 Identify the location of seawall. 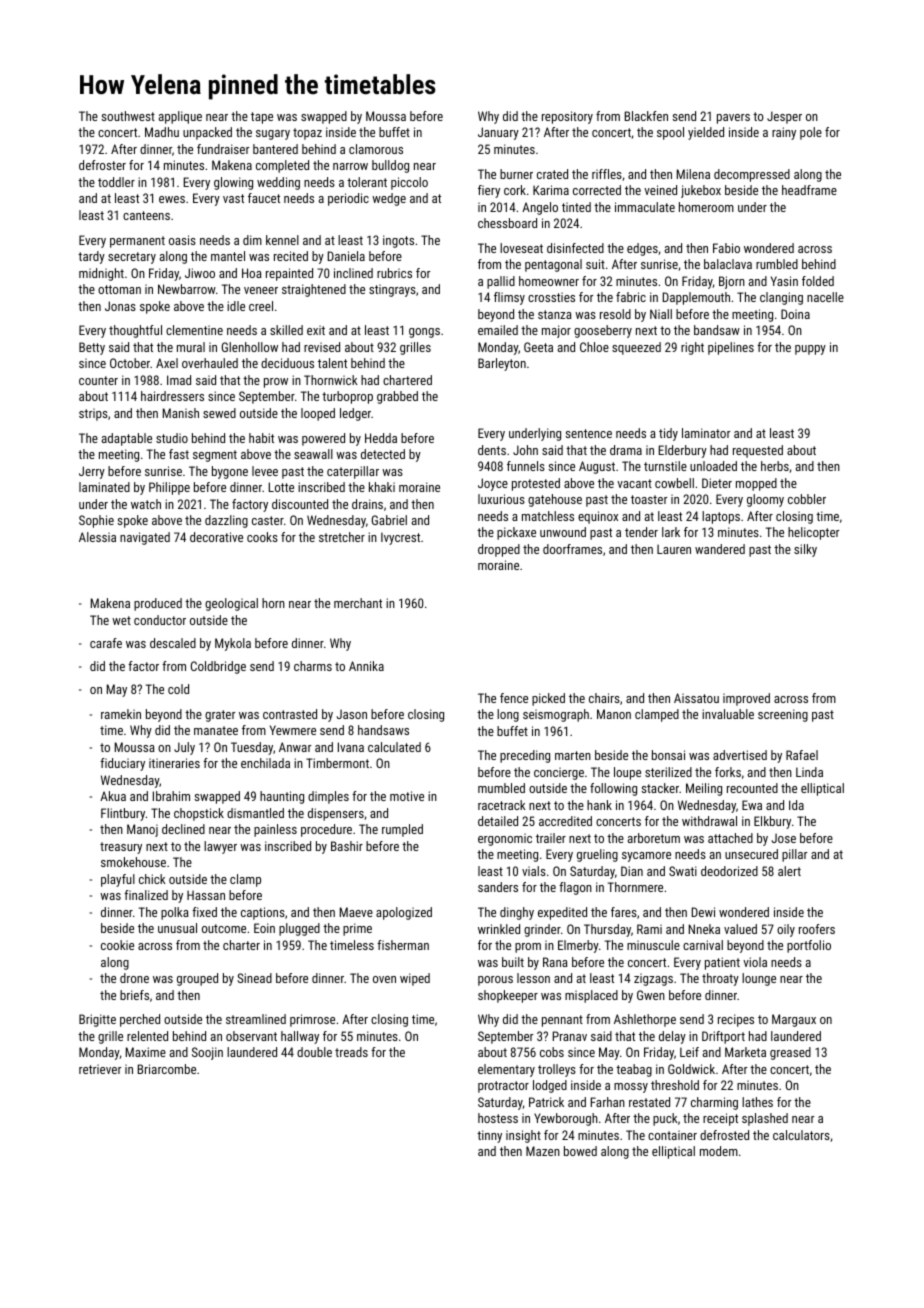
(313, 454).
